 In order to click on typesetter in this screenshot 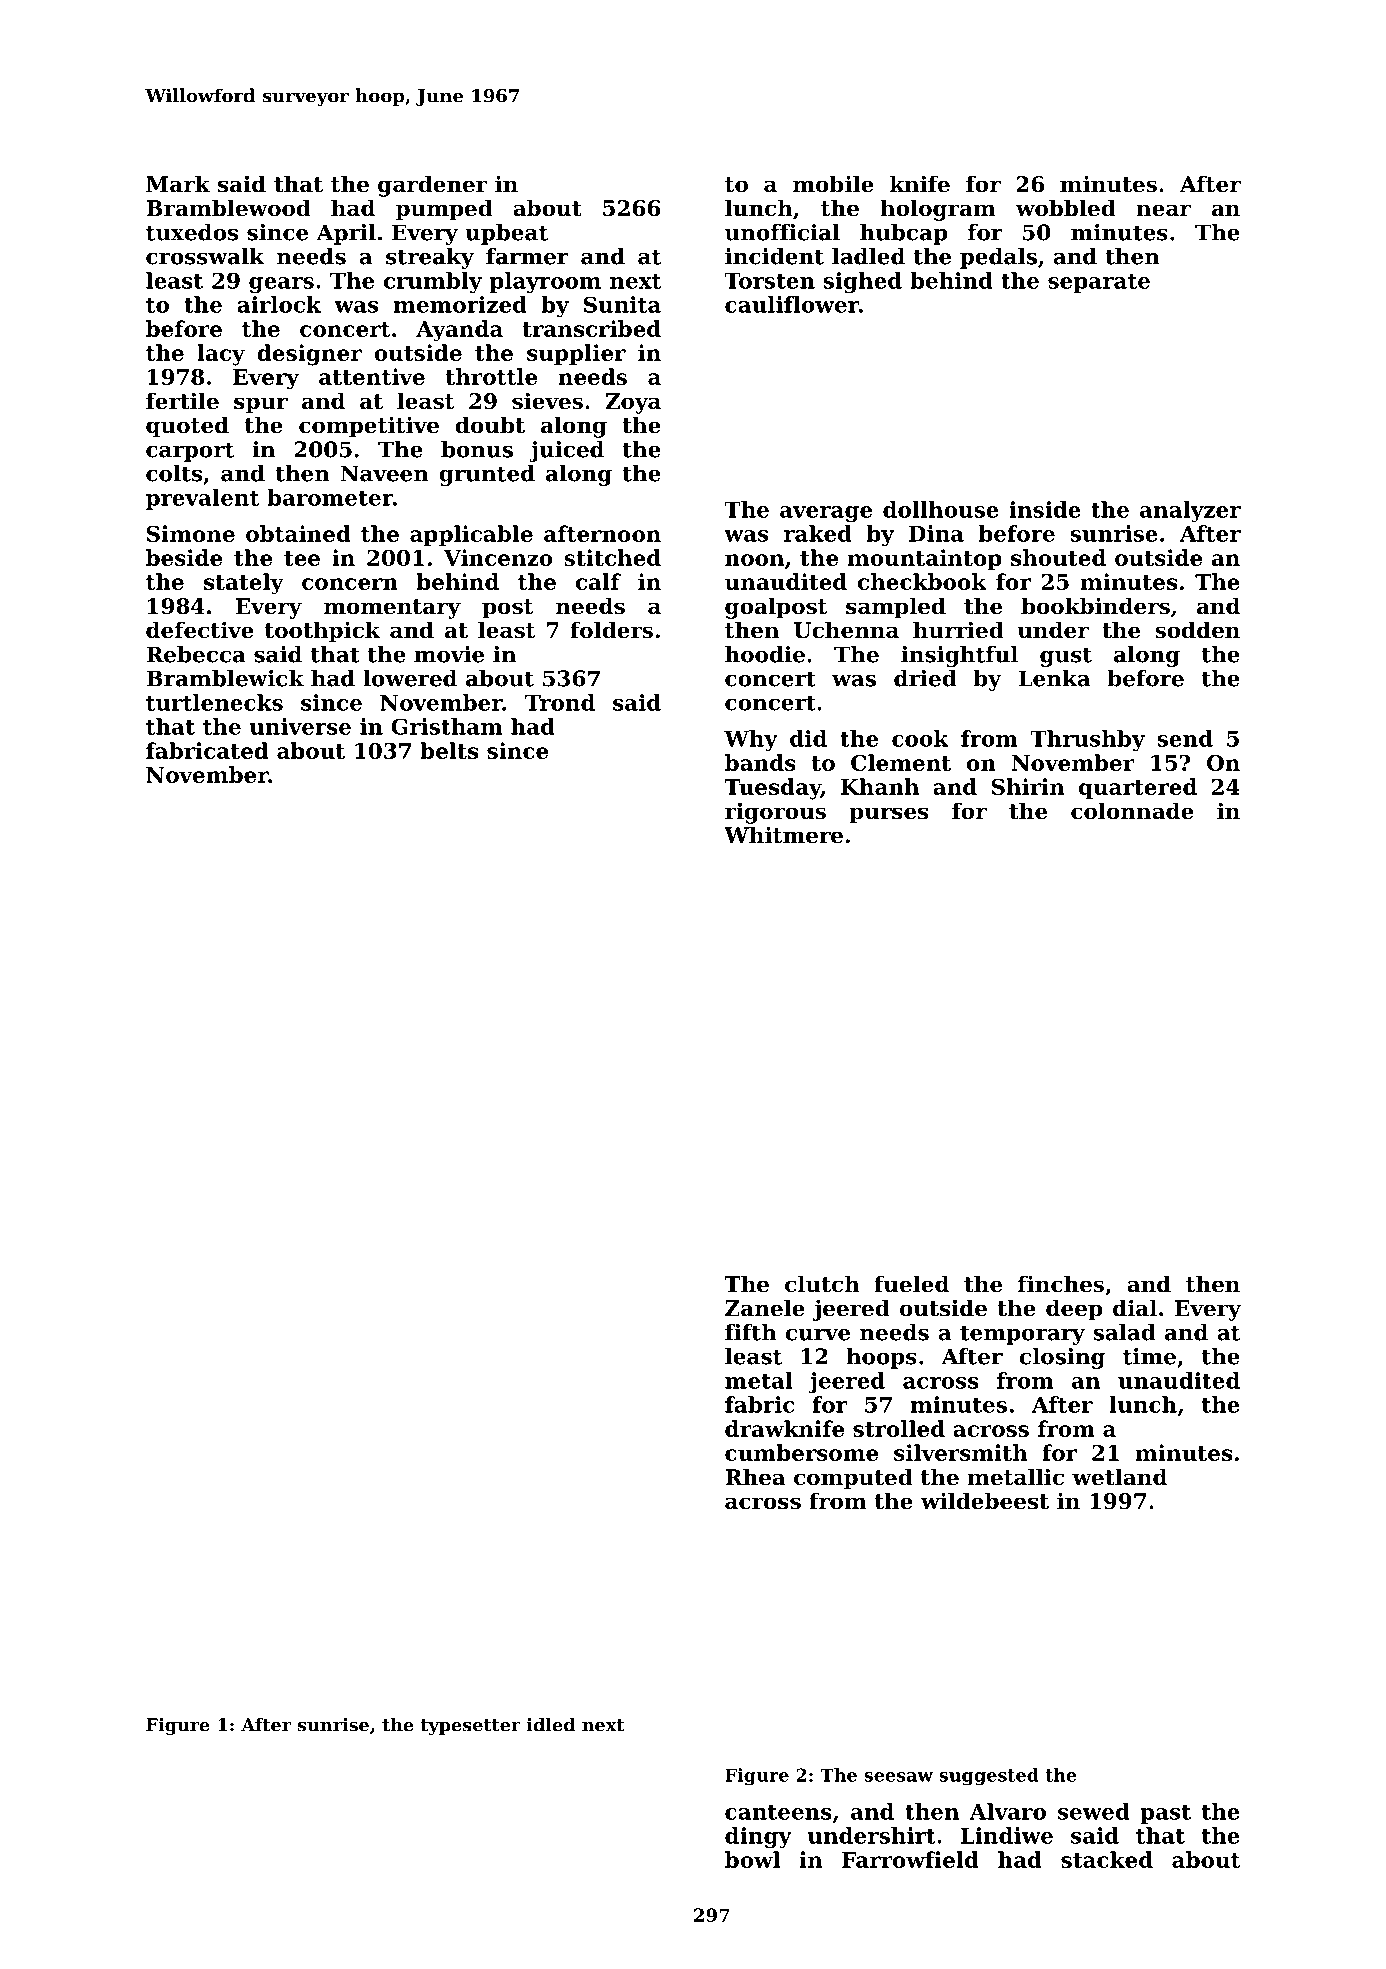, I will do `click(470, 1727)`.
